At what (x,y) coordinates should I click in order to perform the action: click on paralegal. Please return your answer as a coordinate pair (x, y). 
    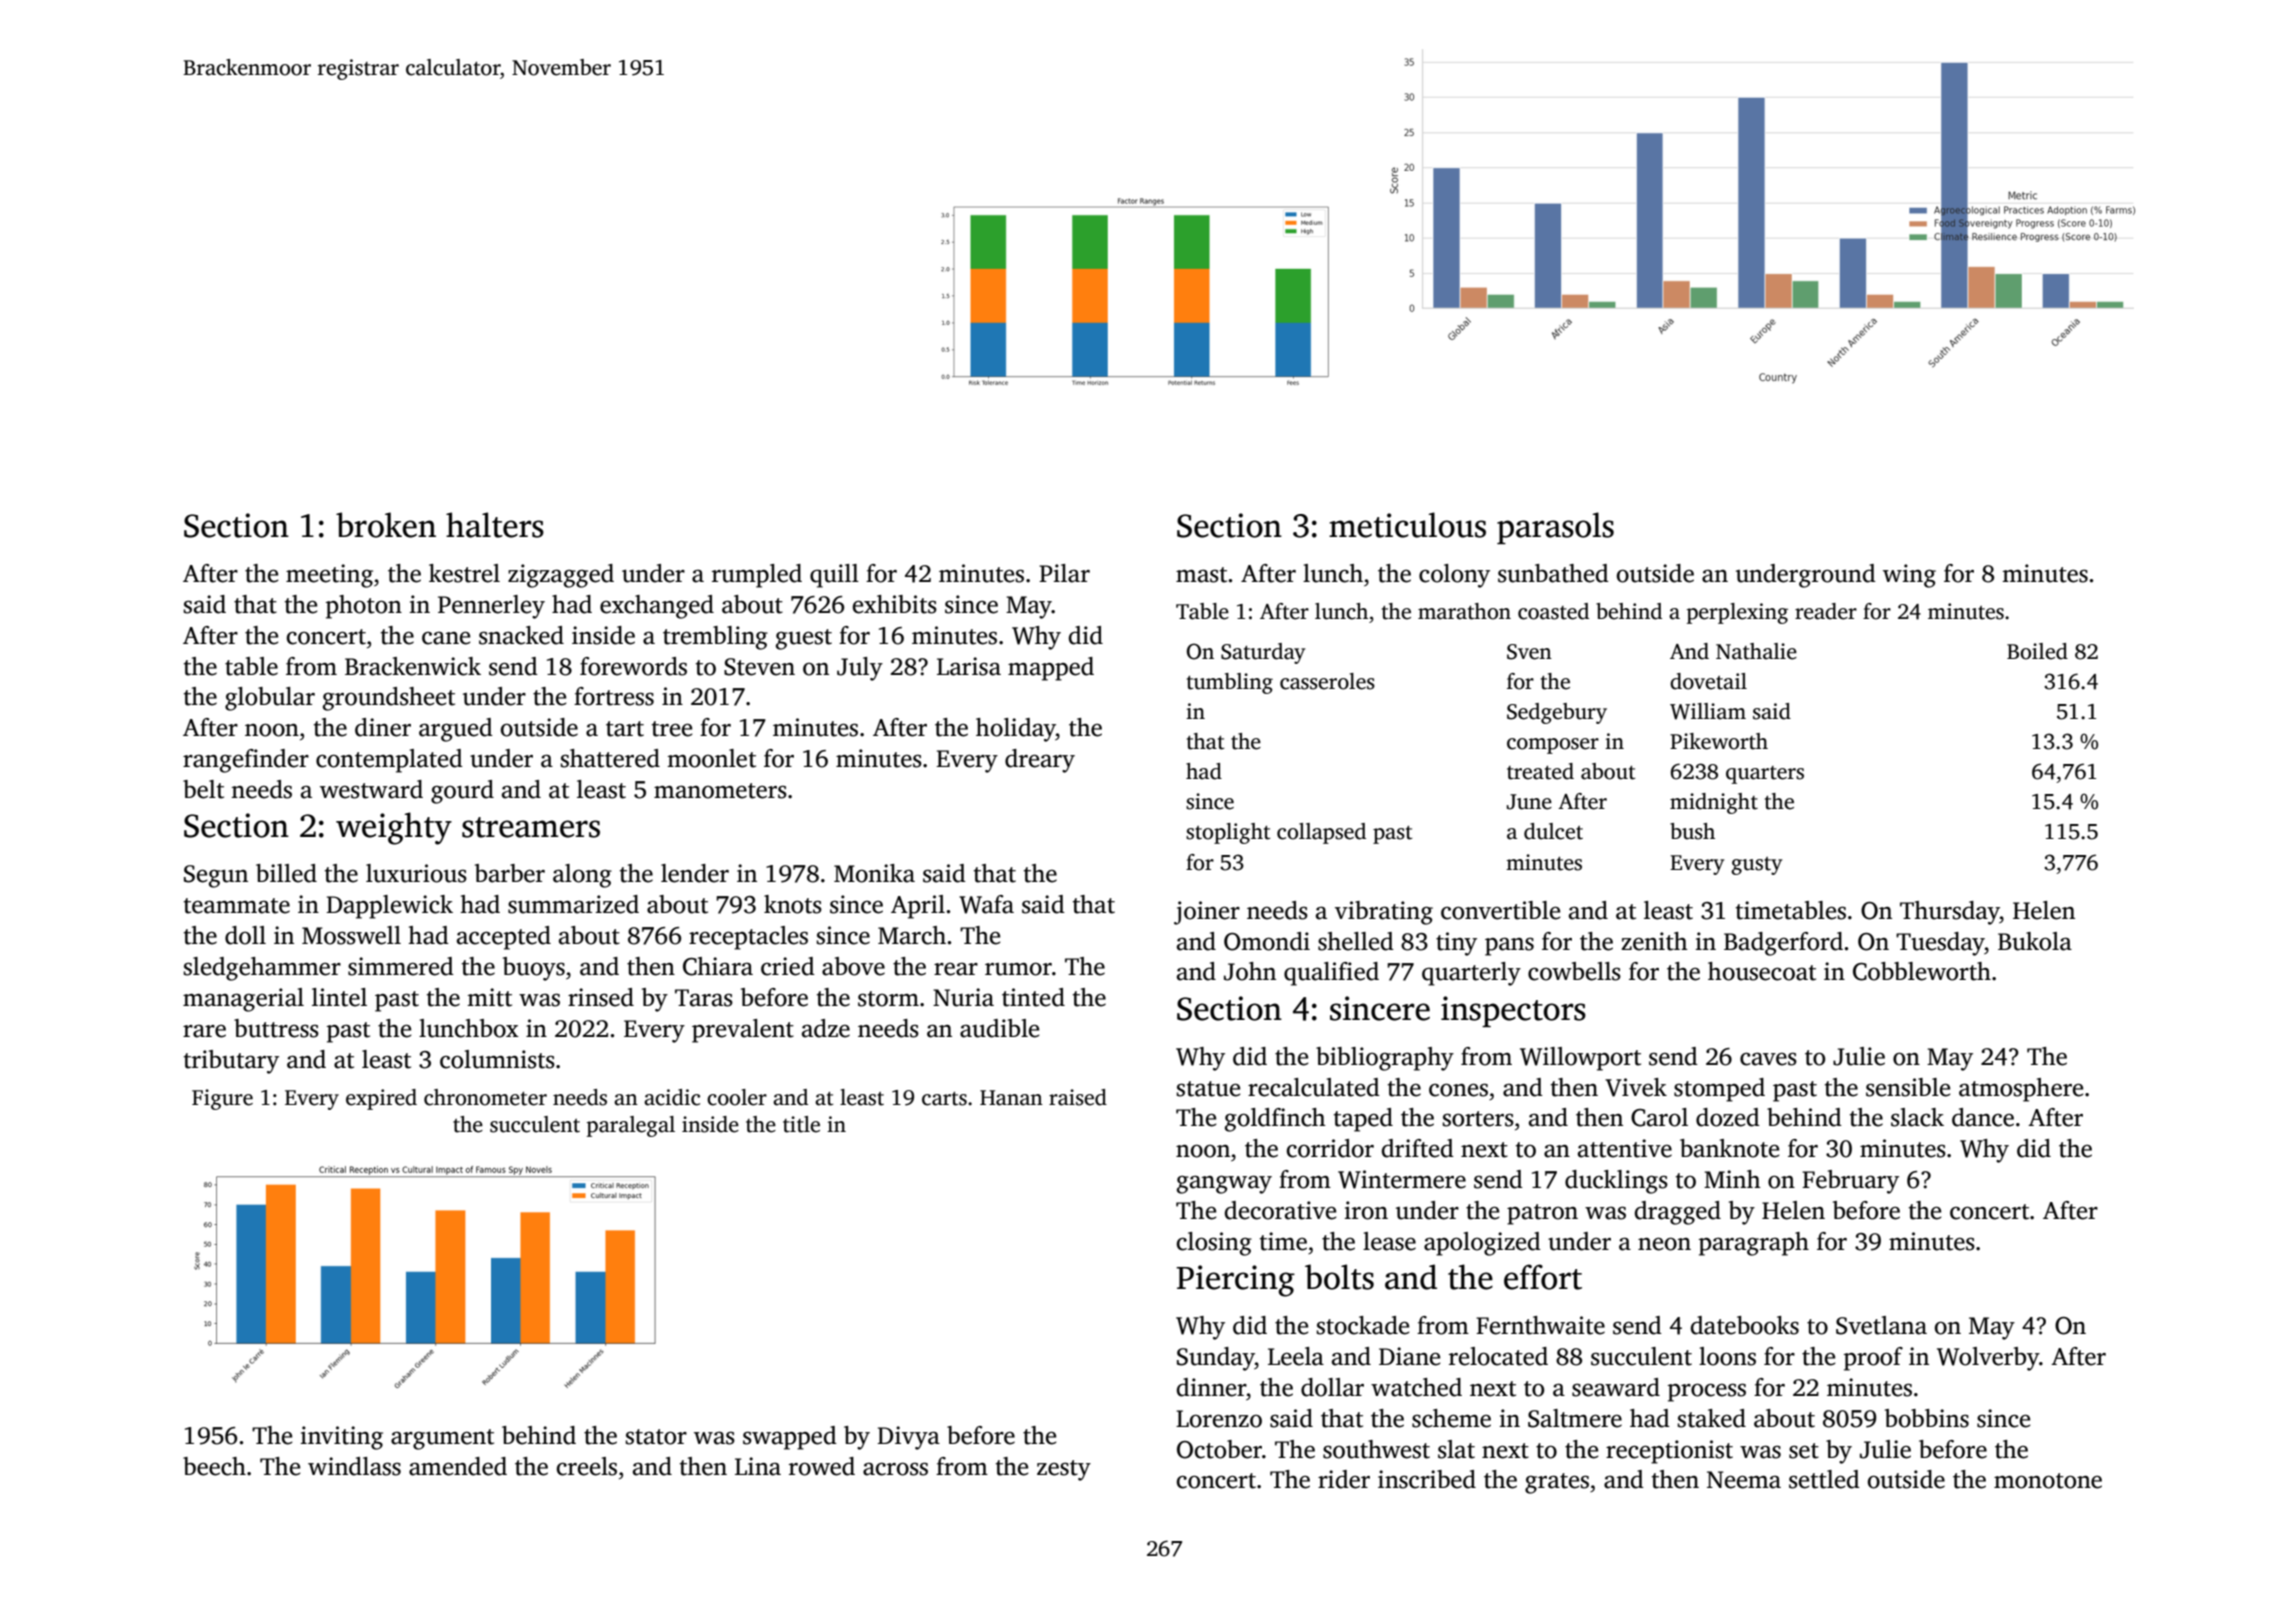
    Looking at the image, I should click on (631, 1126).
